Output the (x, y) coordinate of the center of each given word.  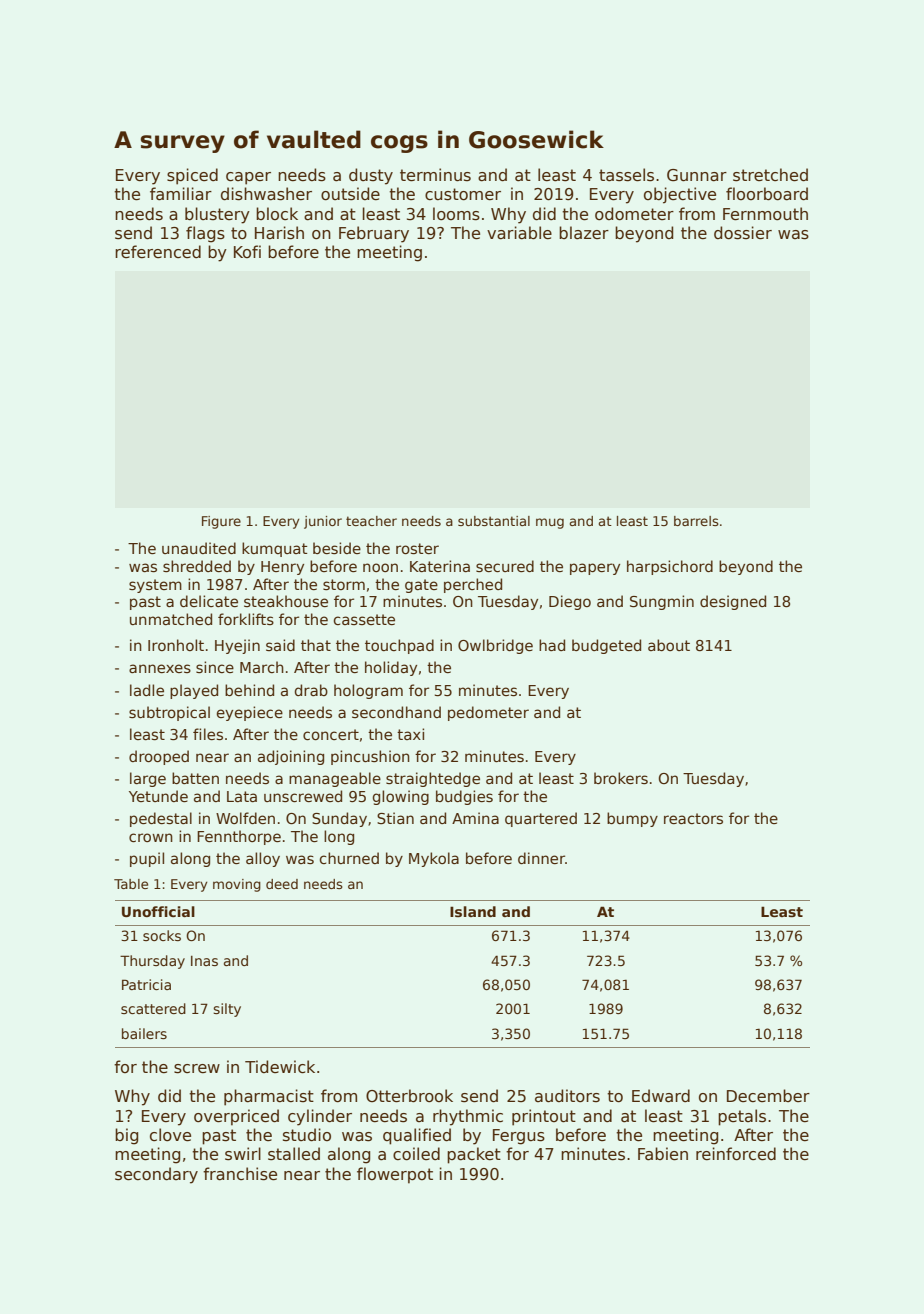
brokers (621, 778)
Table (131, 884)
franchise (240, 1174)
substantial (494, 521)
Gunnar (697, 175)
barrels (696, 521)
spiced (192, 176)
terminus (435, 175)
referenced (158, 251)
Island (473, 911)
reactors (693, 818)
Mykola (434, 859)
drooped (159, 757)
